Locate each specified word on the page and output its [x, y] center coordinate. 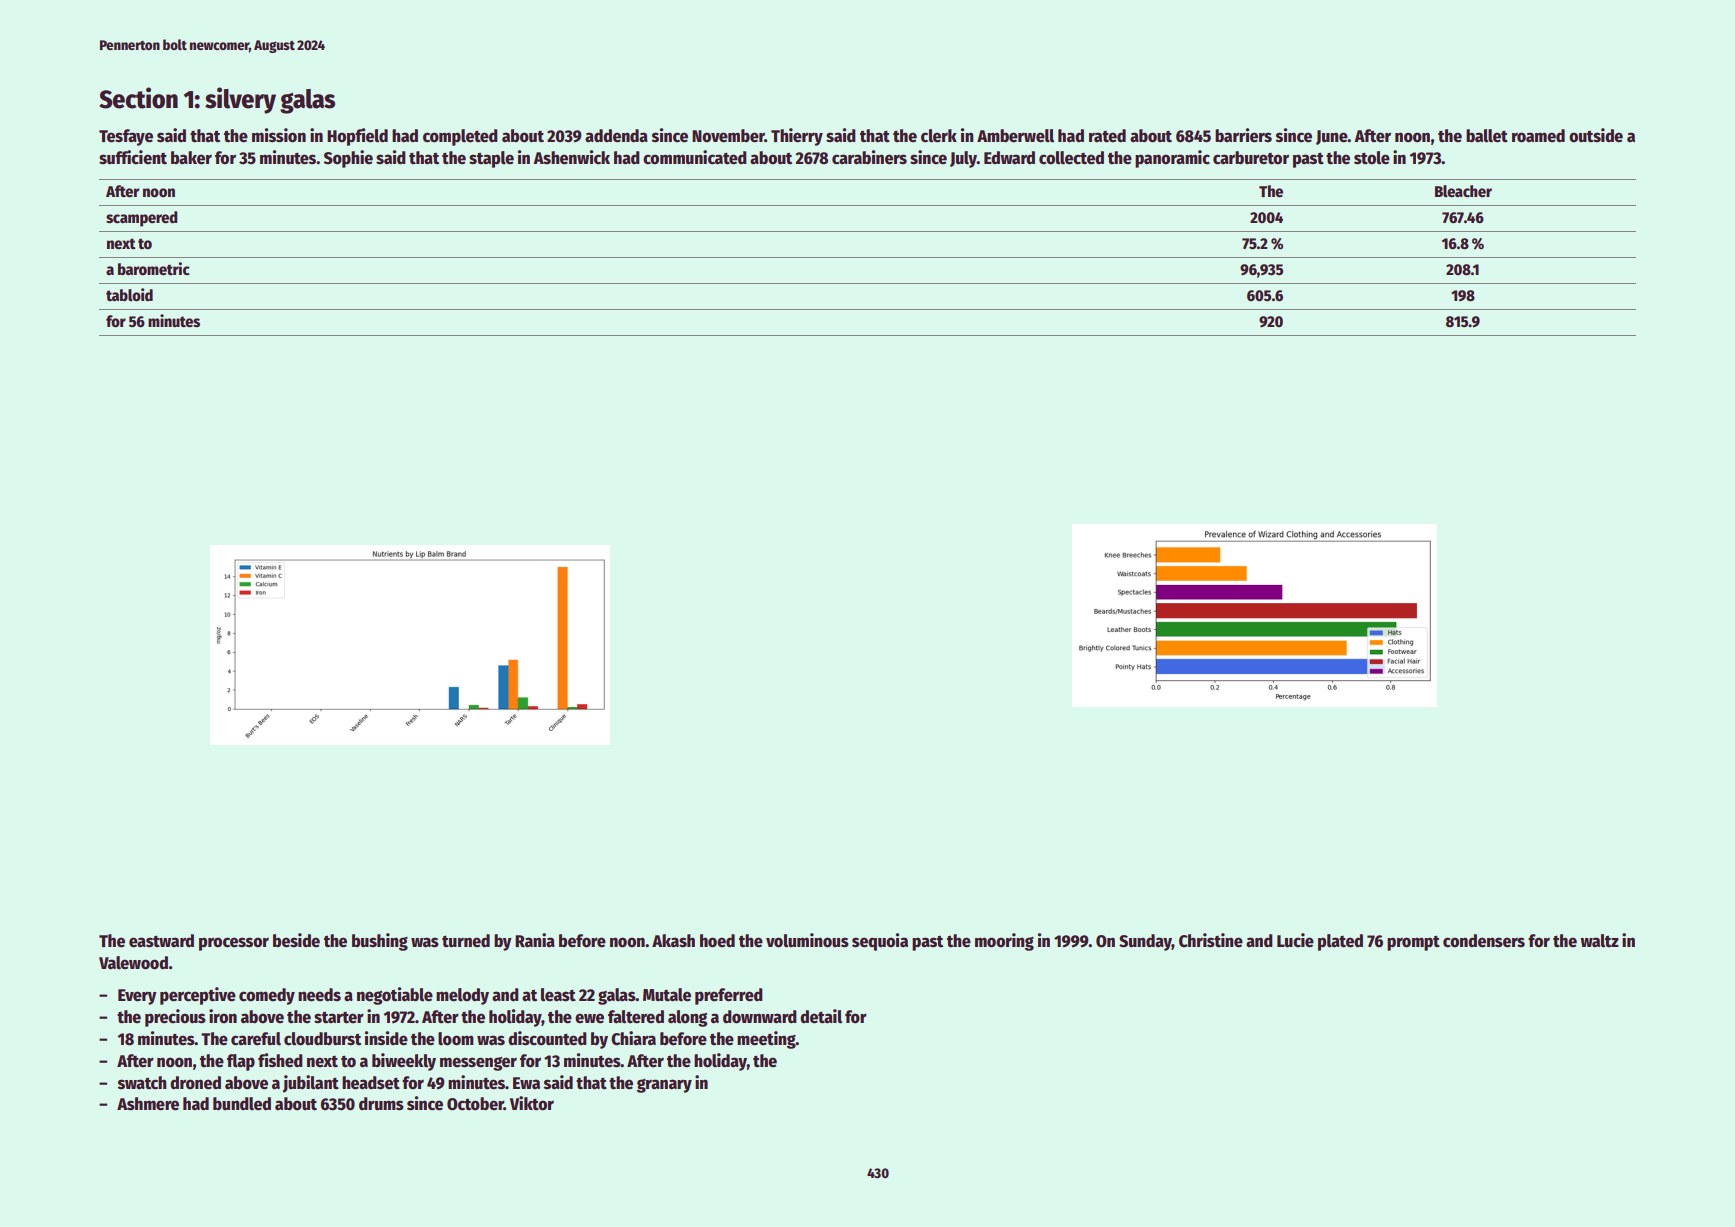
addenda [616, 136]
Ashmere [148, 1104]
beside [296, 940]
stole [1372, 158]
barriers [1243, 135]
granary [664, 1086]
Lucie [1295, 940]
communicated [695, 157]
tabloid [129, 295]
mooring [1004, 942]
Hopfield [357, 137]
